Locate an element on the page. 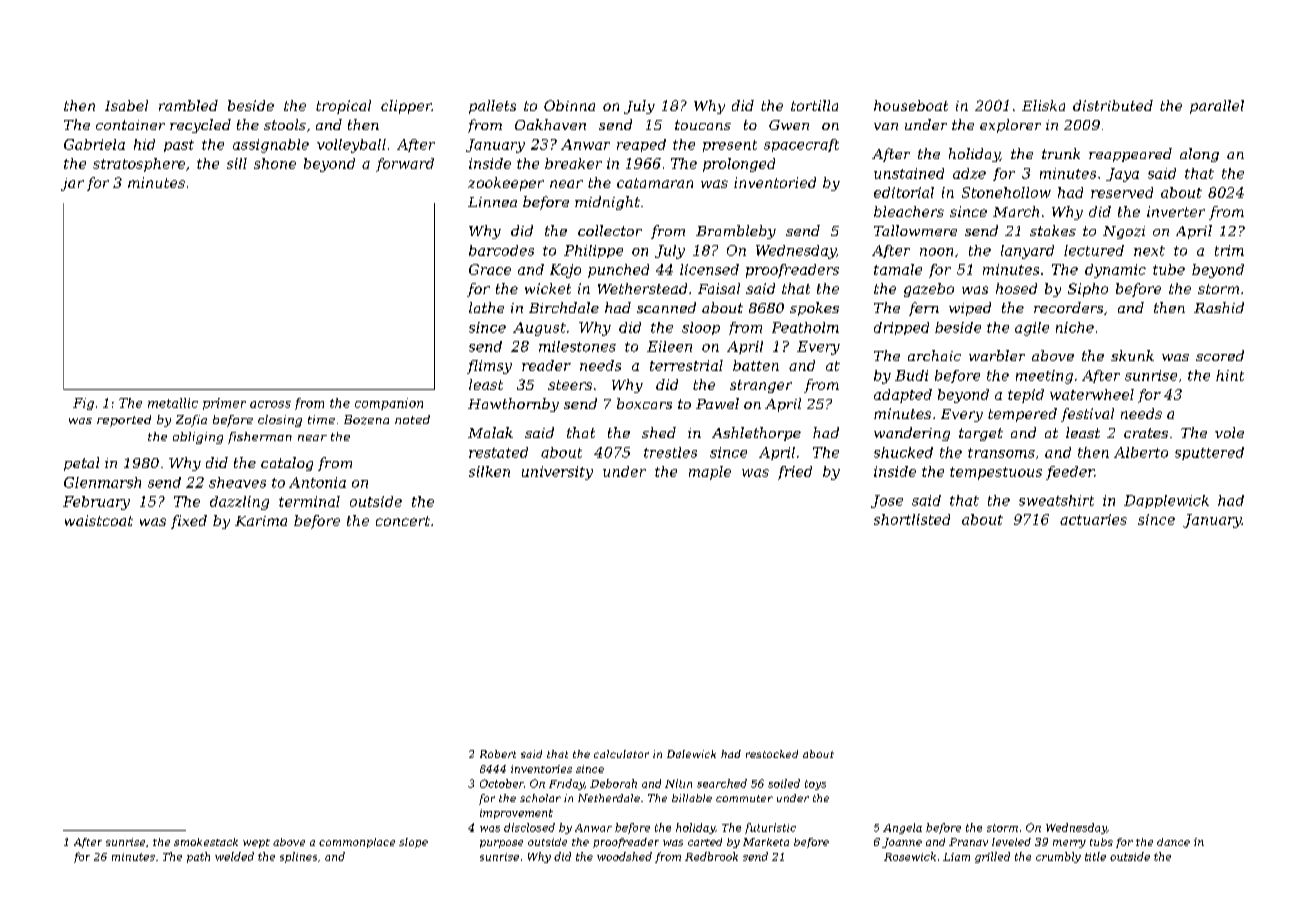 This document has width=1308, height=924. time is located at coordinates (321, 419).
